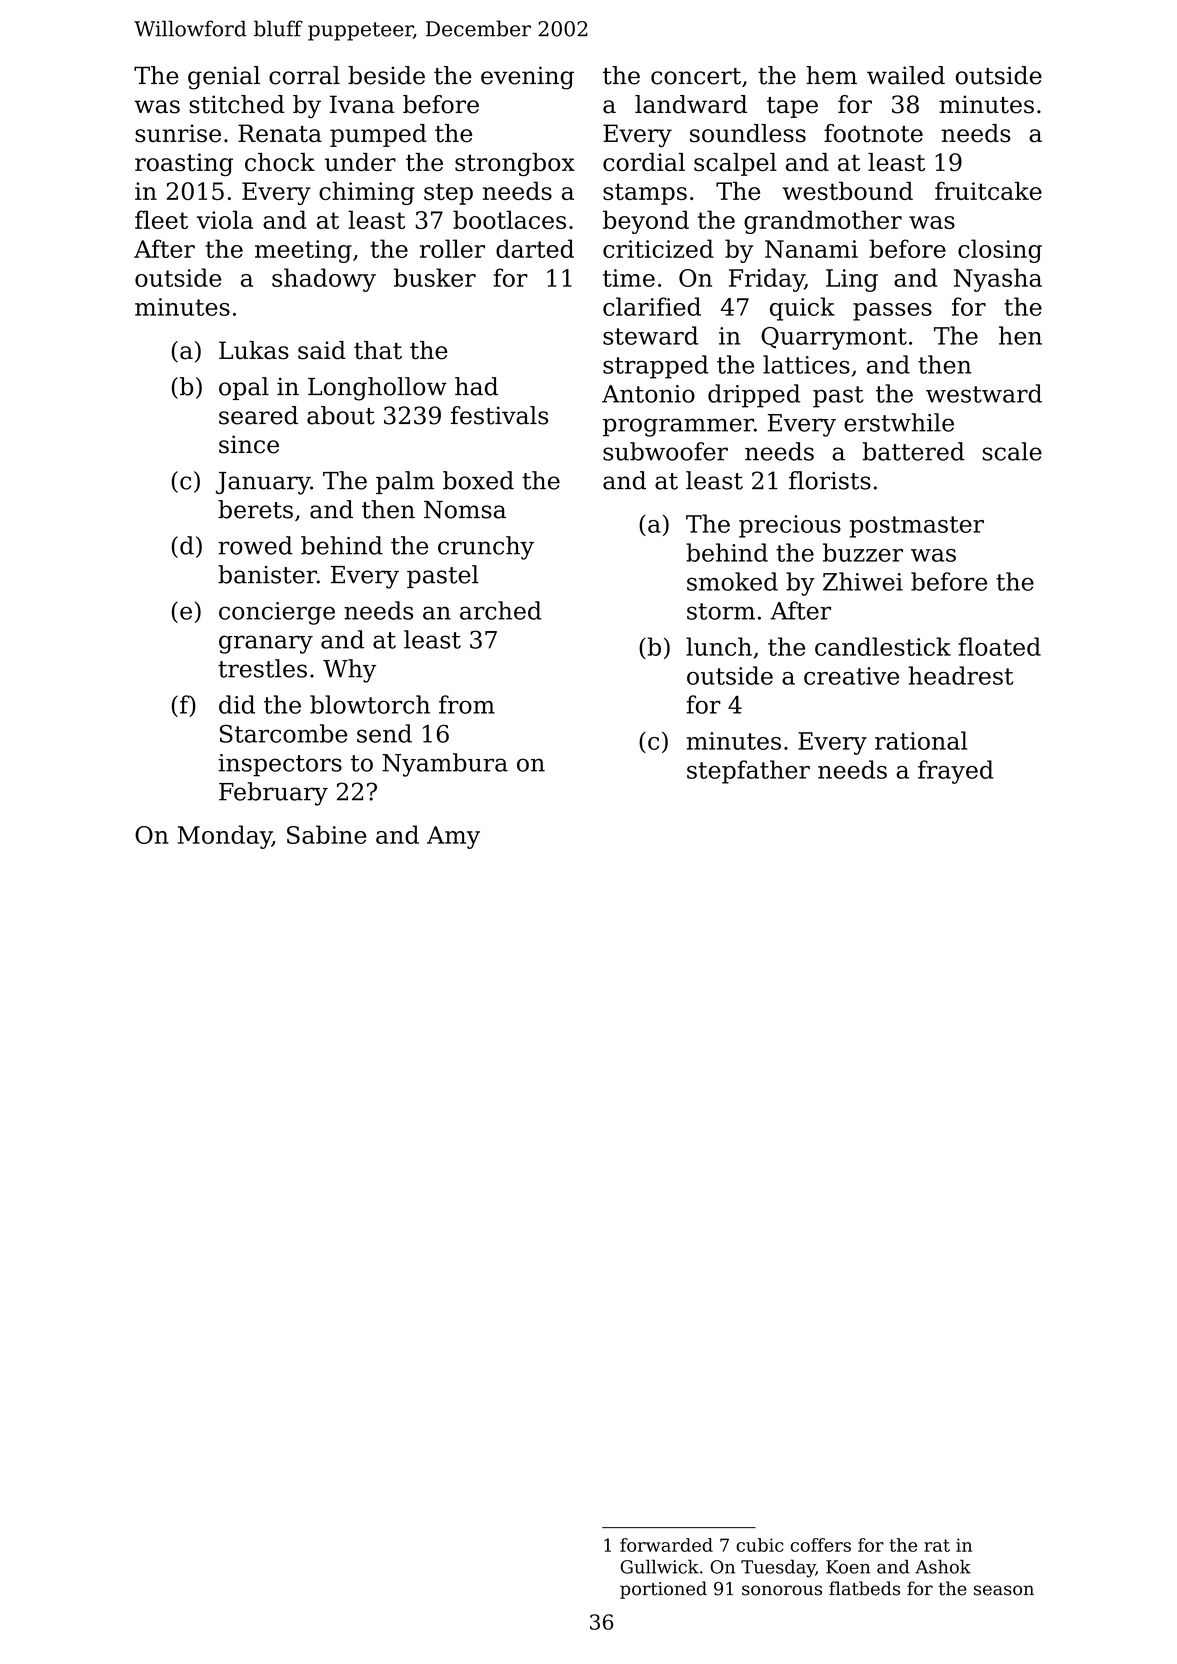  What do you see at coordinates (327, 834) in the screenshot?
I see `Sabine` at bounding box center [327, 834].
